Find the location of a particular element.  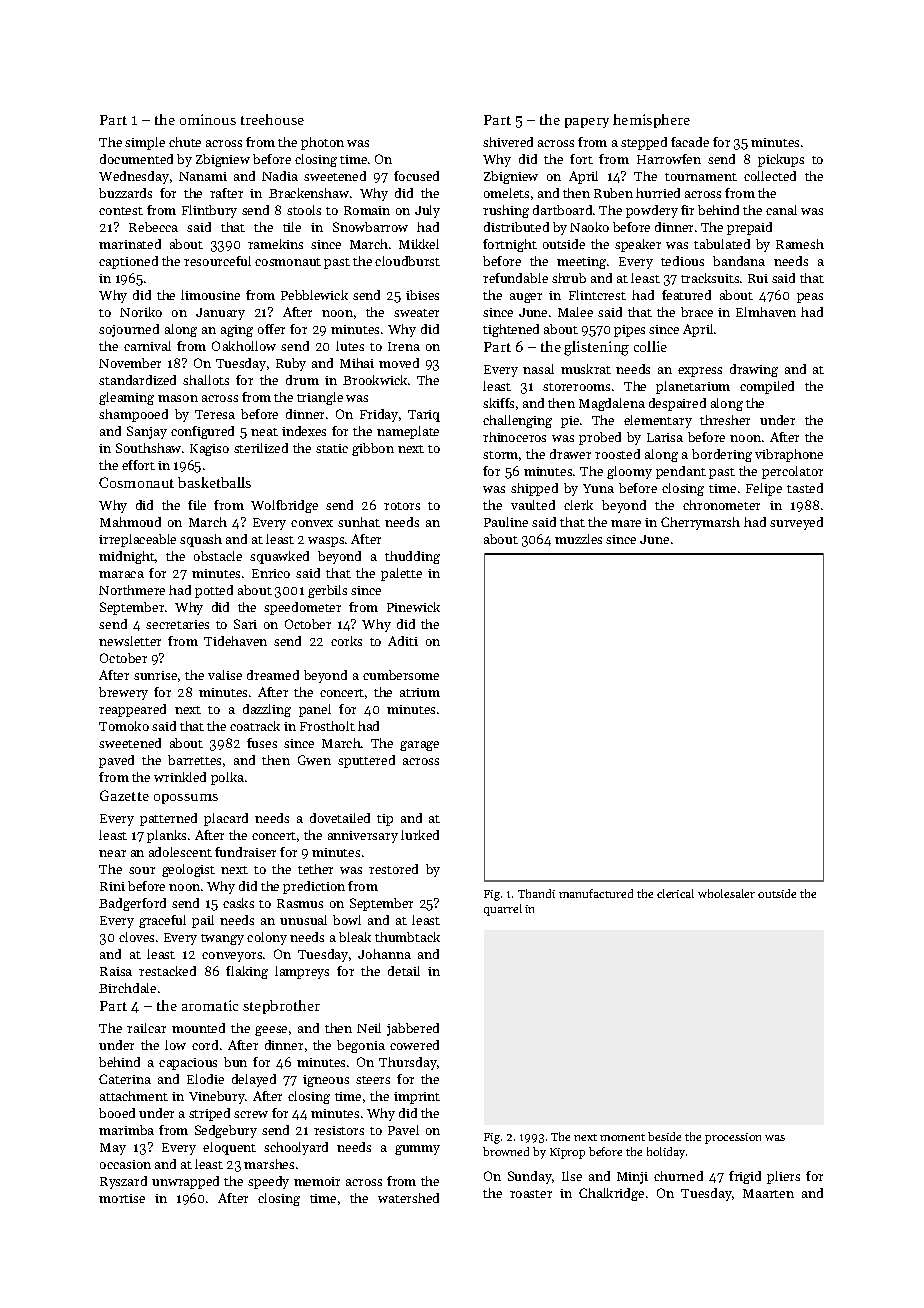

vaulted is located at coordinates (533, 505).
